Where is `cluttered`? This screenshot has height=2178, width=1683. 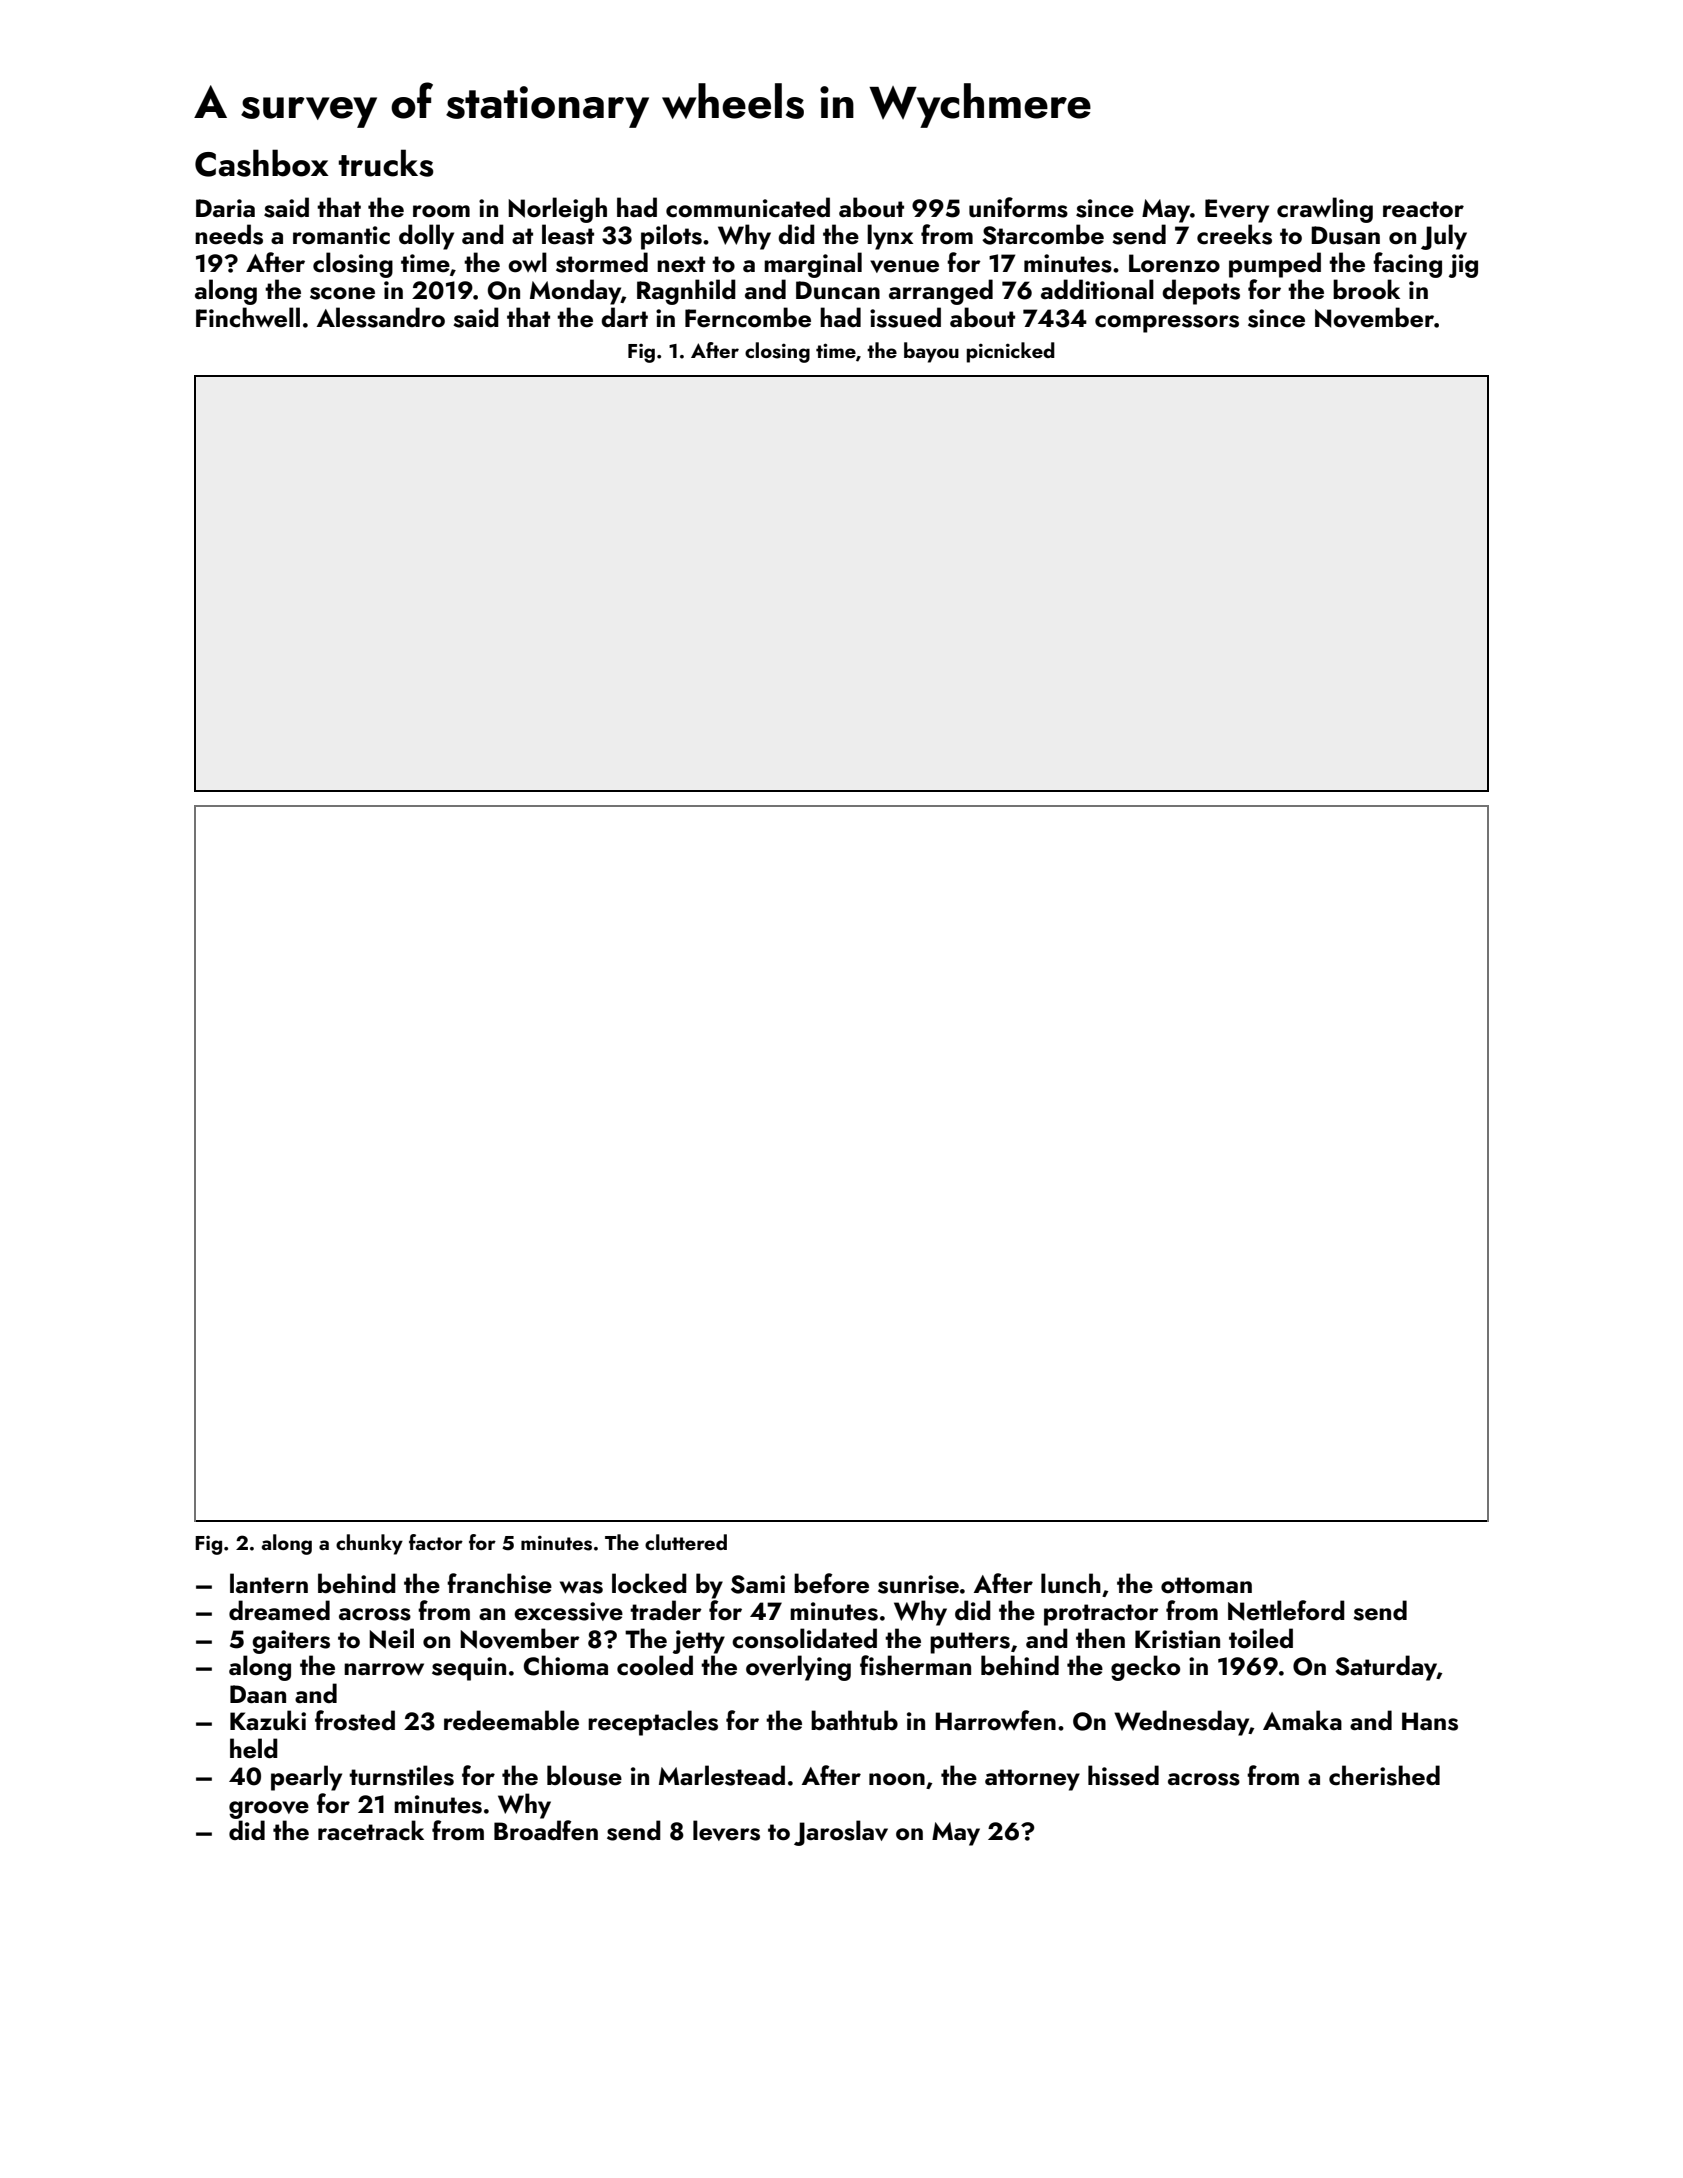
cluttered is located at coordinates (686, 1542).
